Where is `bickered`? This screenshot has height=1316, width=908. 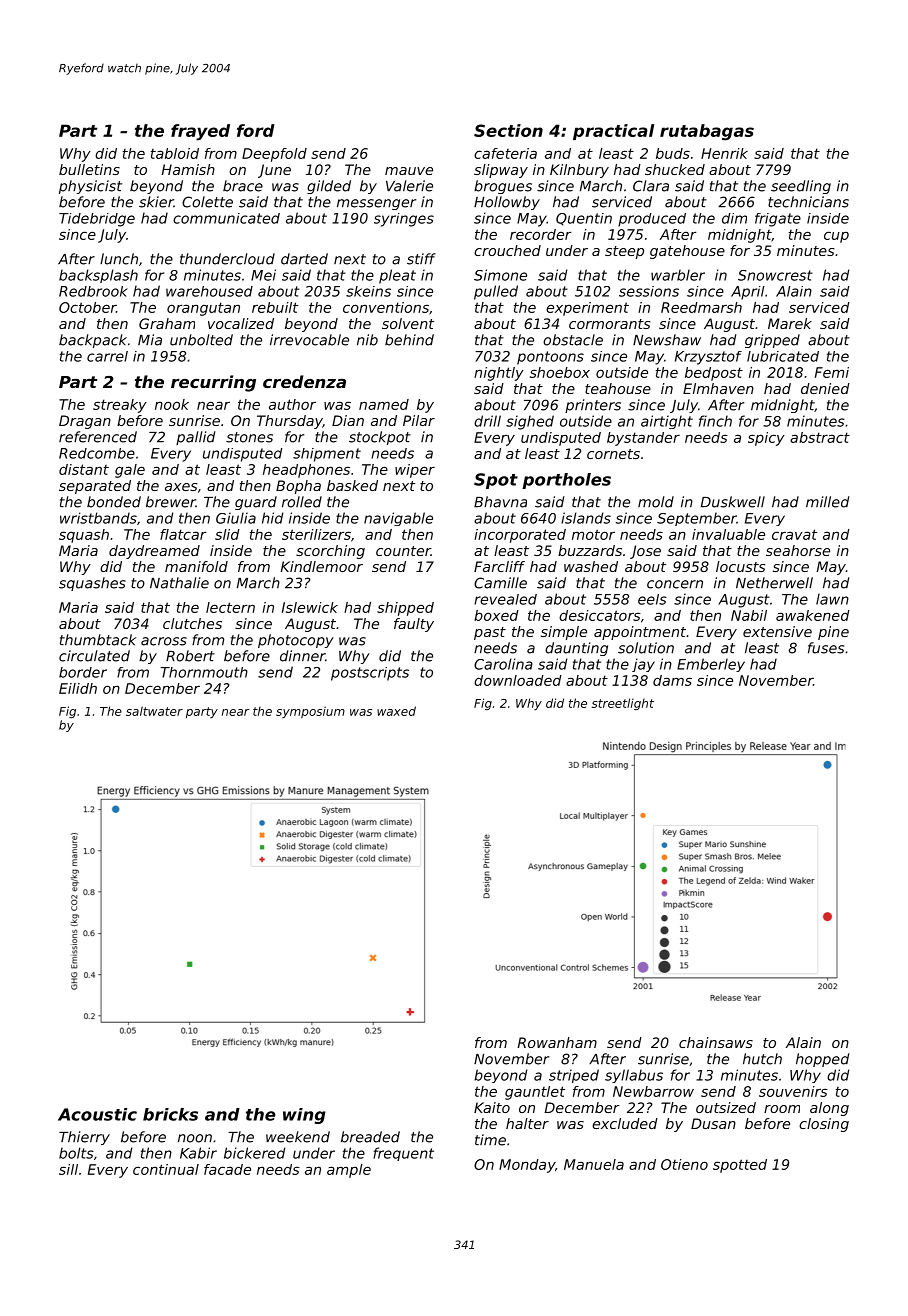 bickered is located at coordinates (254, 1153).
